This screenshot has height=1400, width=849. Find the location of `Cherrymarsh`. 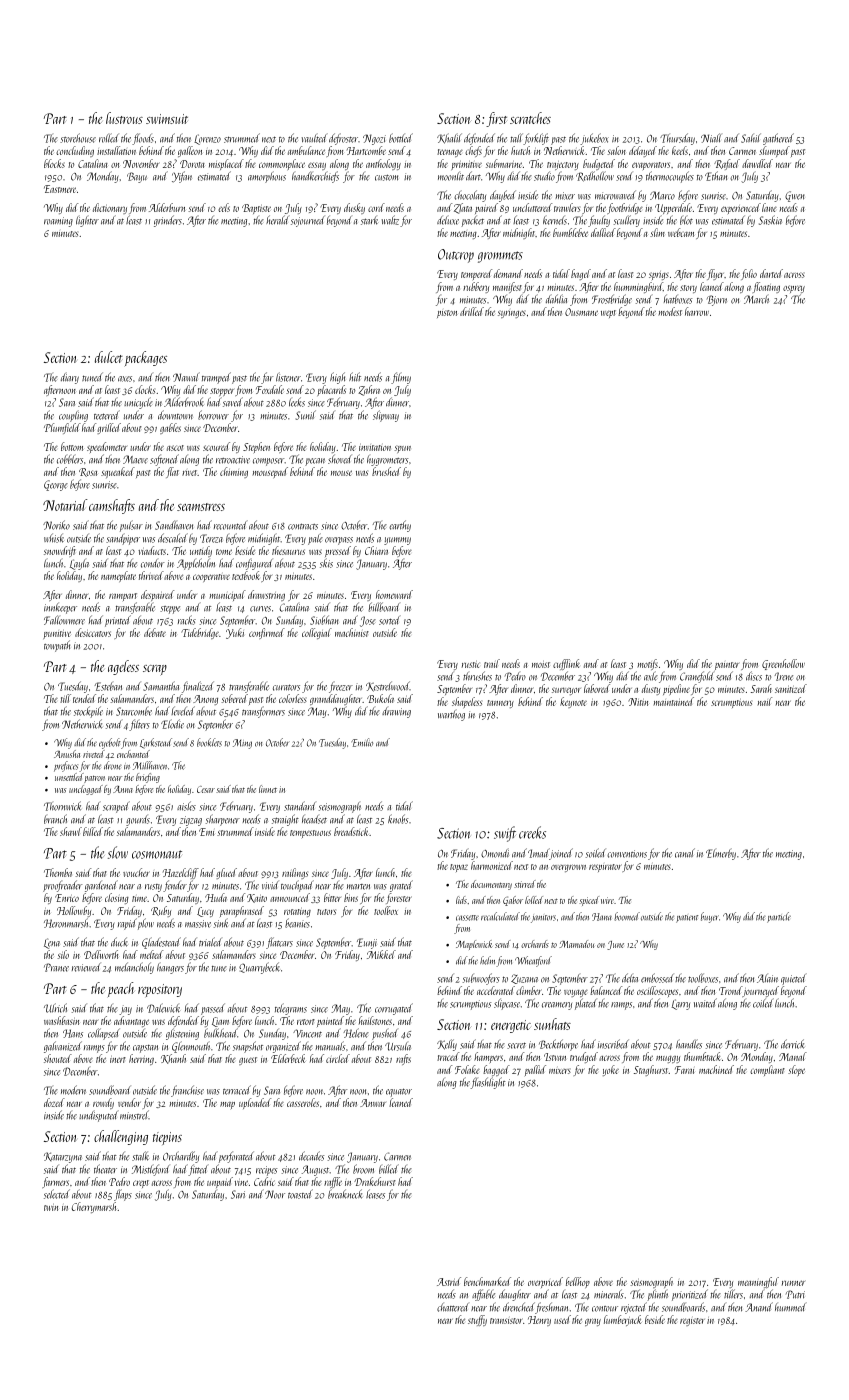

Cherrymarsh is located at coordinates (94, 1207).
